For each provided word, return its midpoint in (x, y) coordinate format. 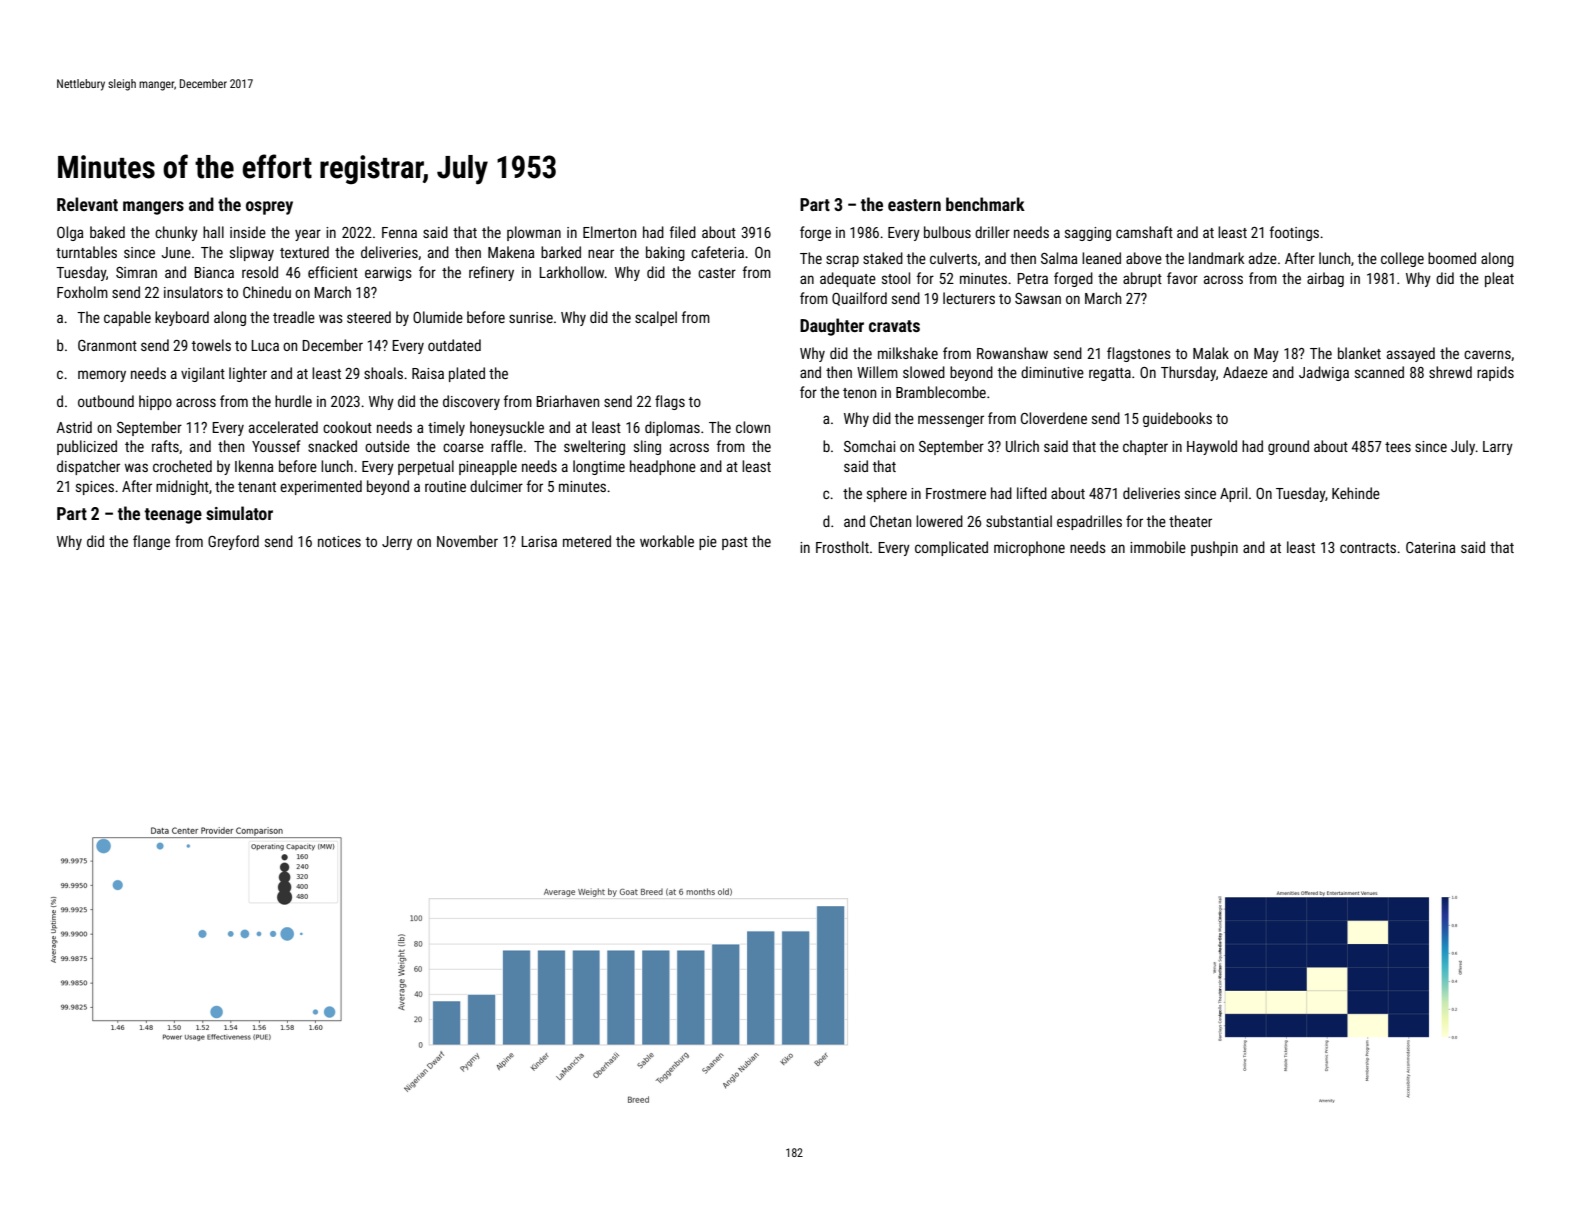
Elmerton (609, 232)
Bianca (214, 272)
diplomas (672, 428)
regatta (1110, 374)
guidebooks (1177, 419)
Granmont (107, 345)
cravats (894, 326)
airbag (1325, 279)
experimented (321, 487)
